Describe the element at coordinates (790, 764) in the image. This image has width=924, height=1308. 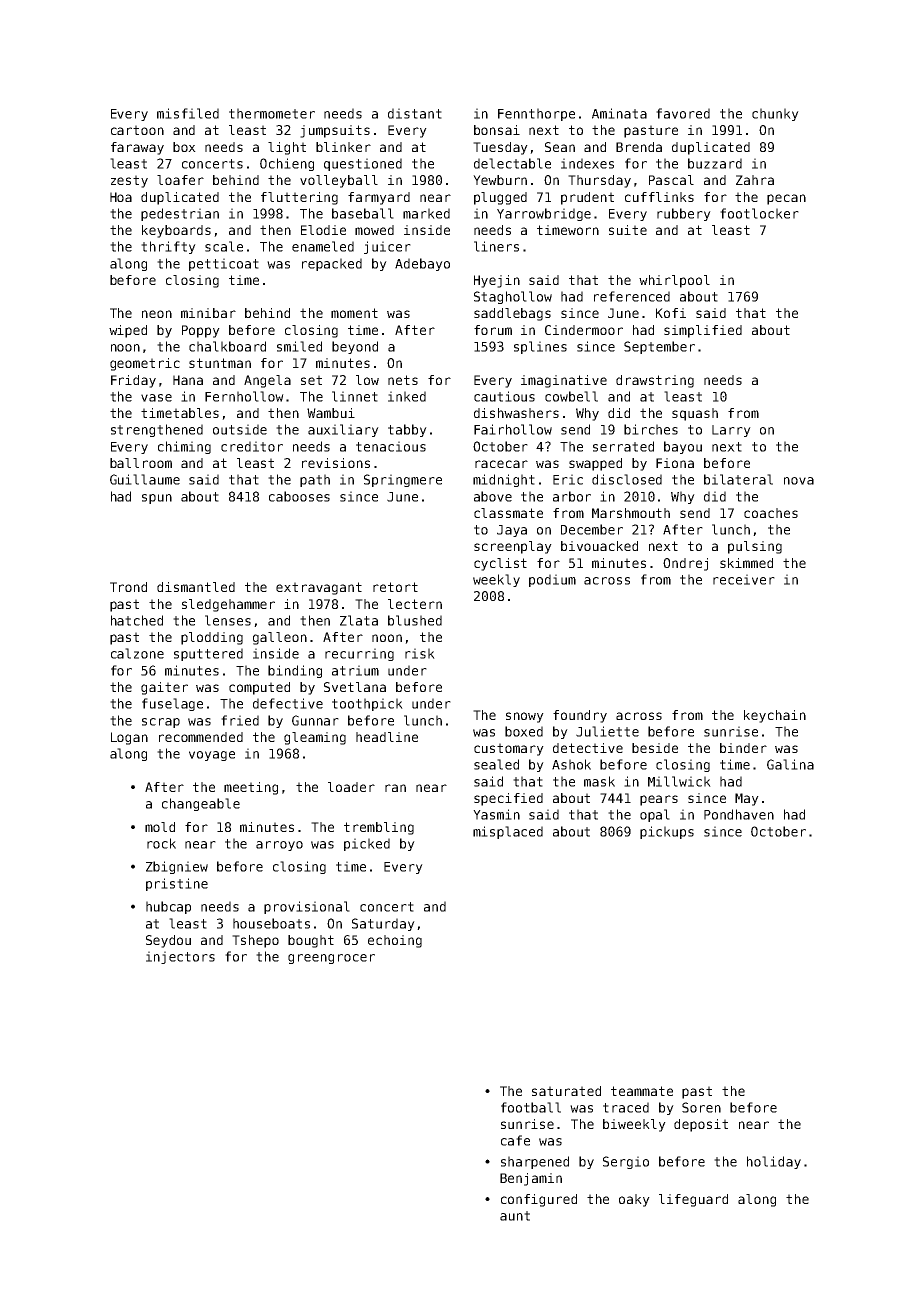
I see `Galina` at that location.
